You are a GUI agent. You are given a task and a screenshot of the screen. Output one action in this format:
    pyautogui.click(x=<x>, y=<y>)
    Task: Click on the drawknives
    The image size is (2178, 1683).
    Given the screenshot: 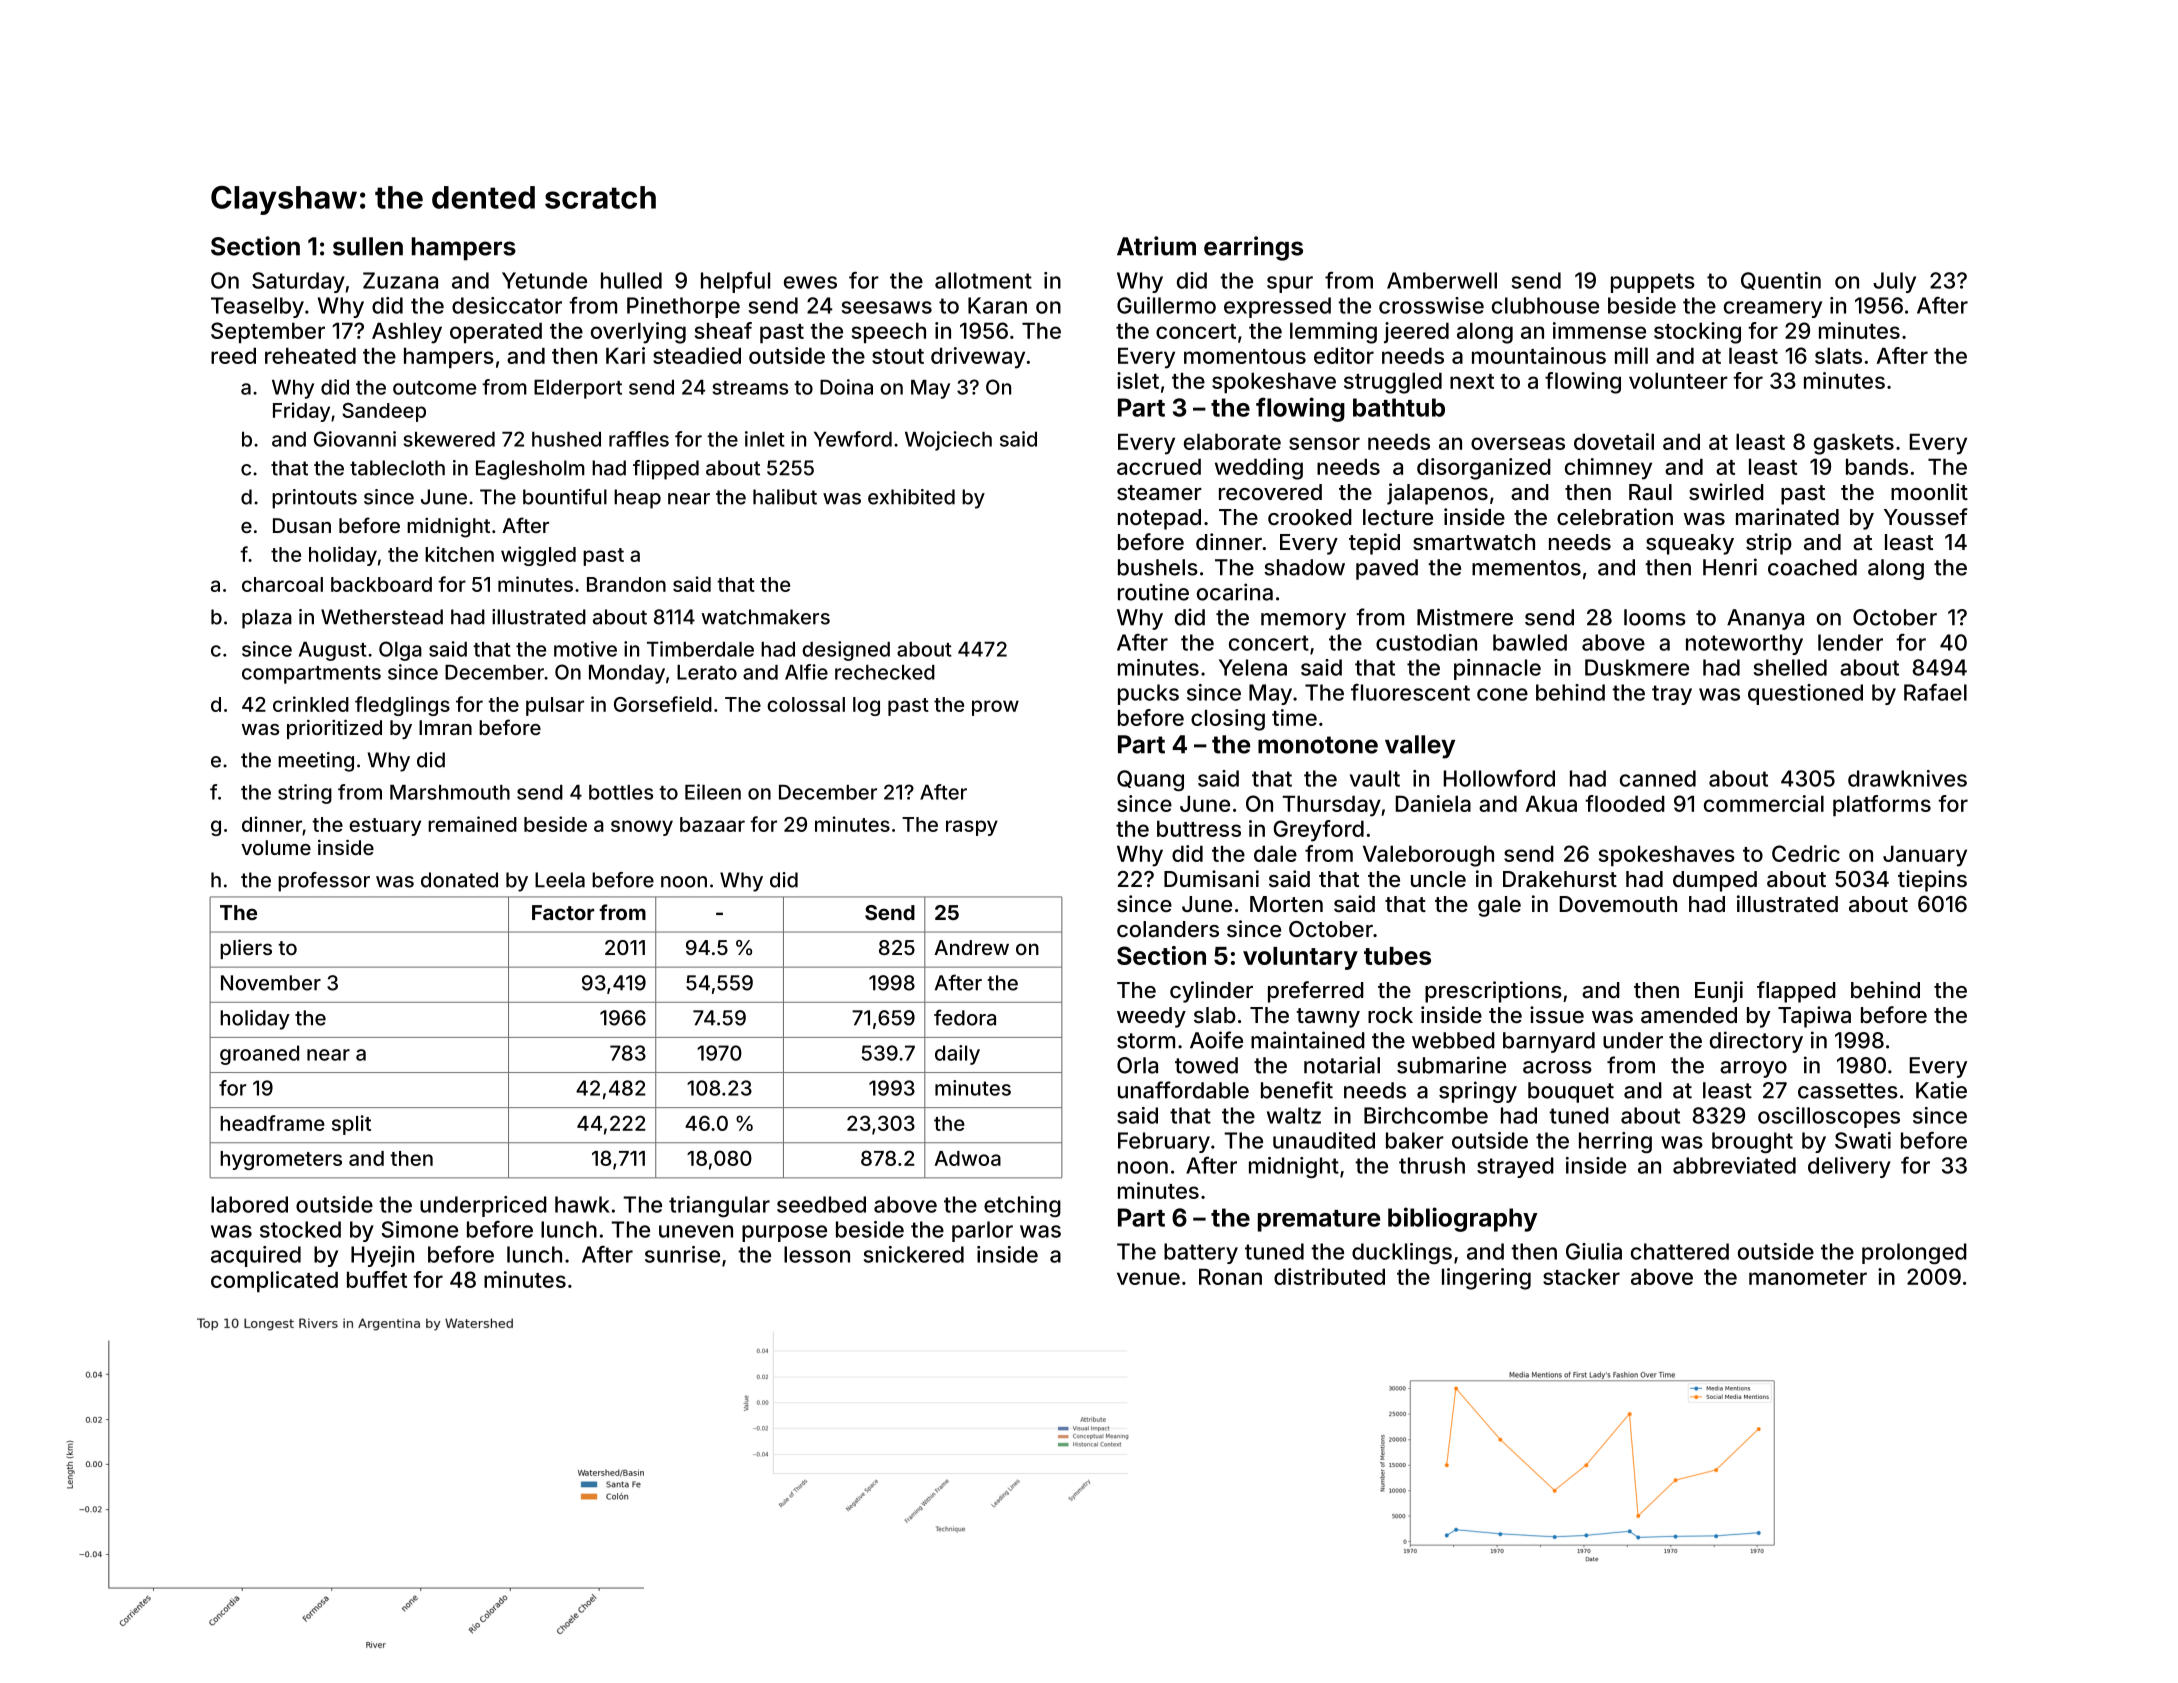 What is the action you would take?
    pyautogui.click(x=1907, y=778)
